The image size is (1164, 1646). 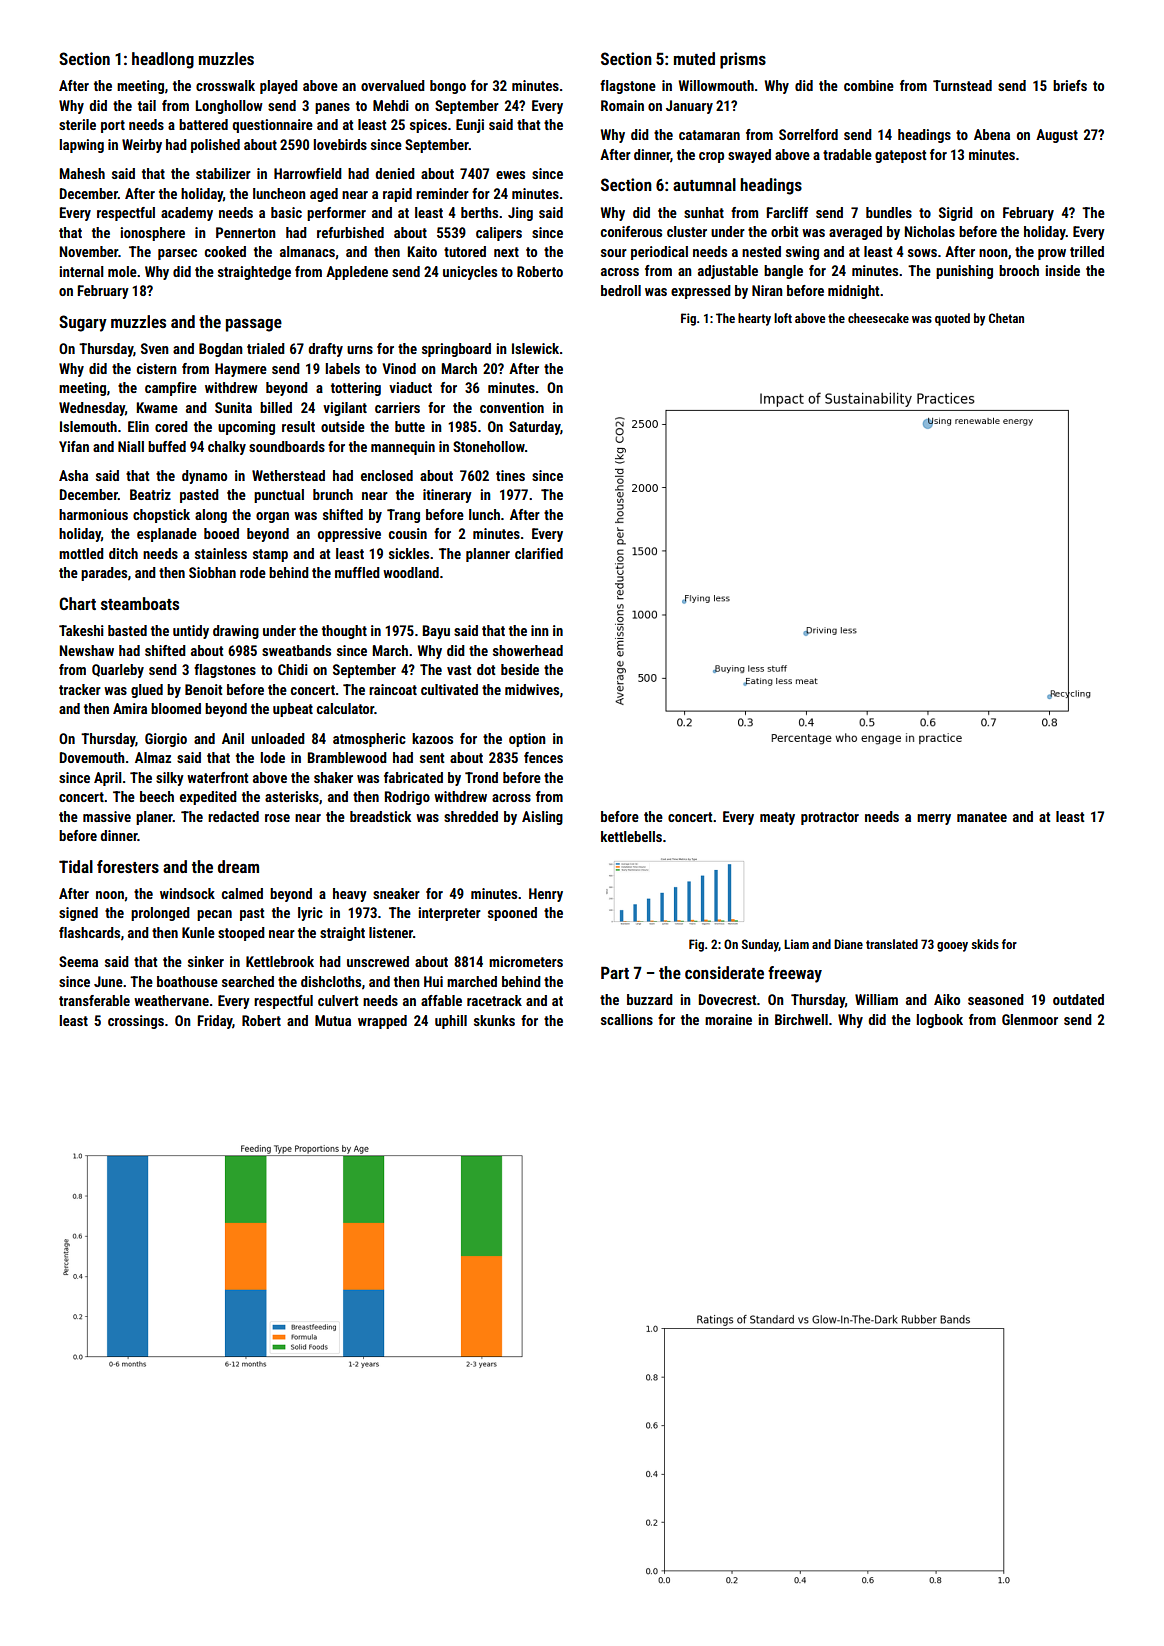 What do you see at coordinates (694, 58) in the document?
I see `muted` at bounding box center [694, 58].
